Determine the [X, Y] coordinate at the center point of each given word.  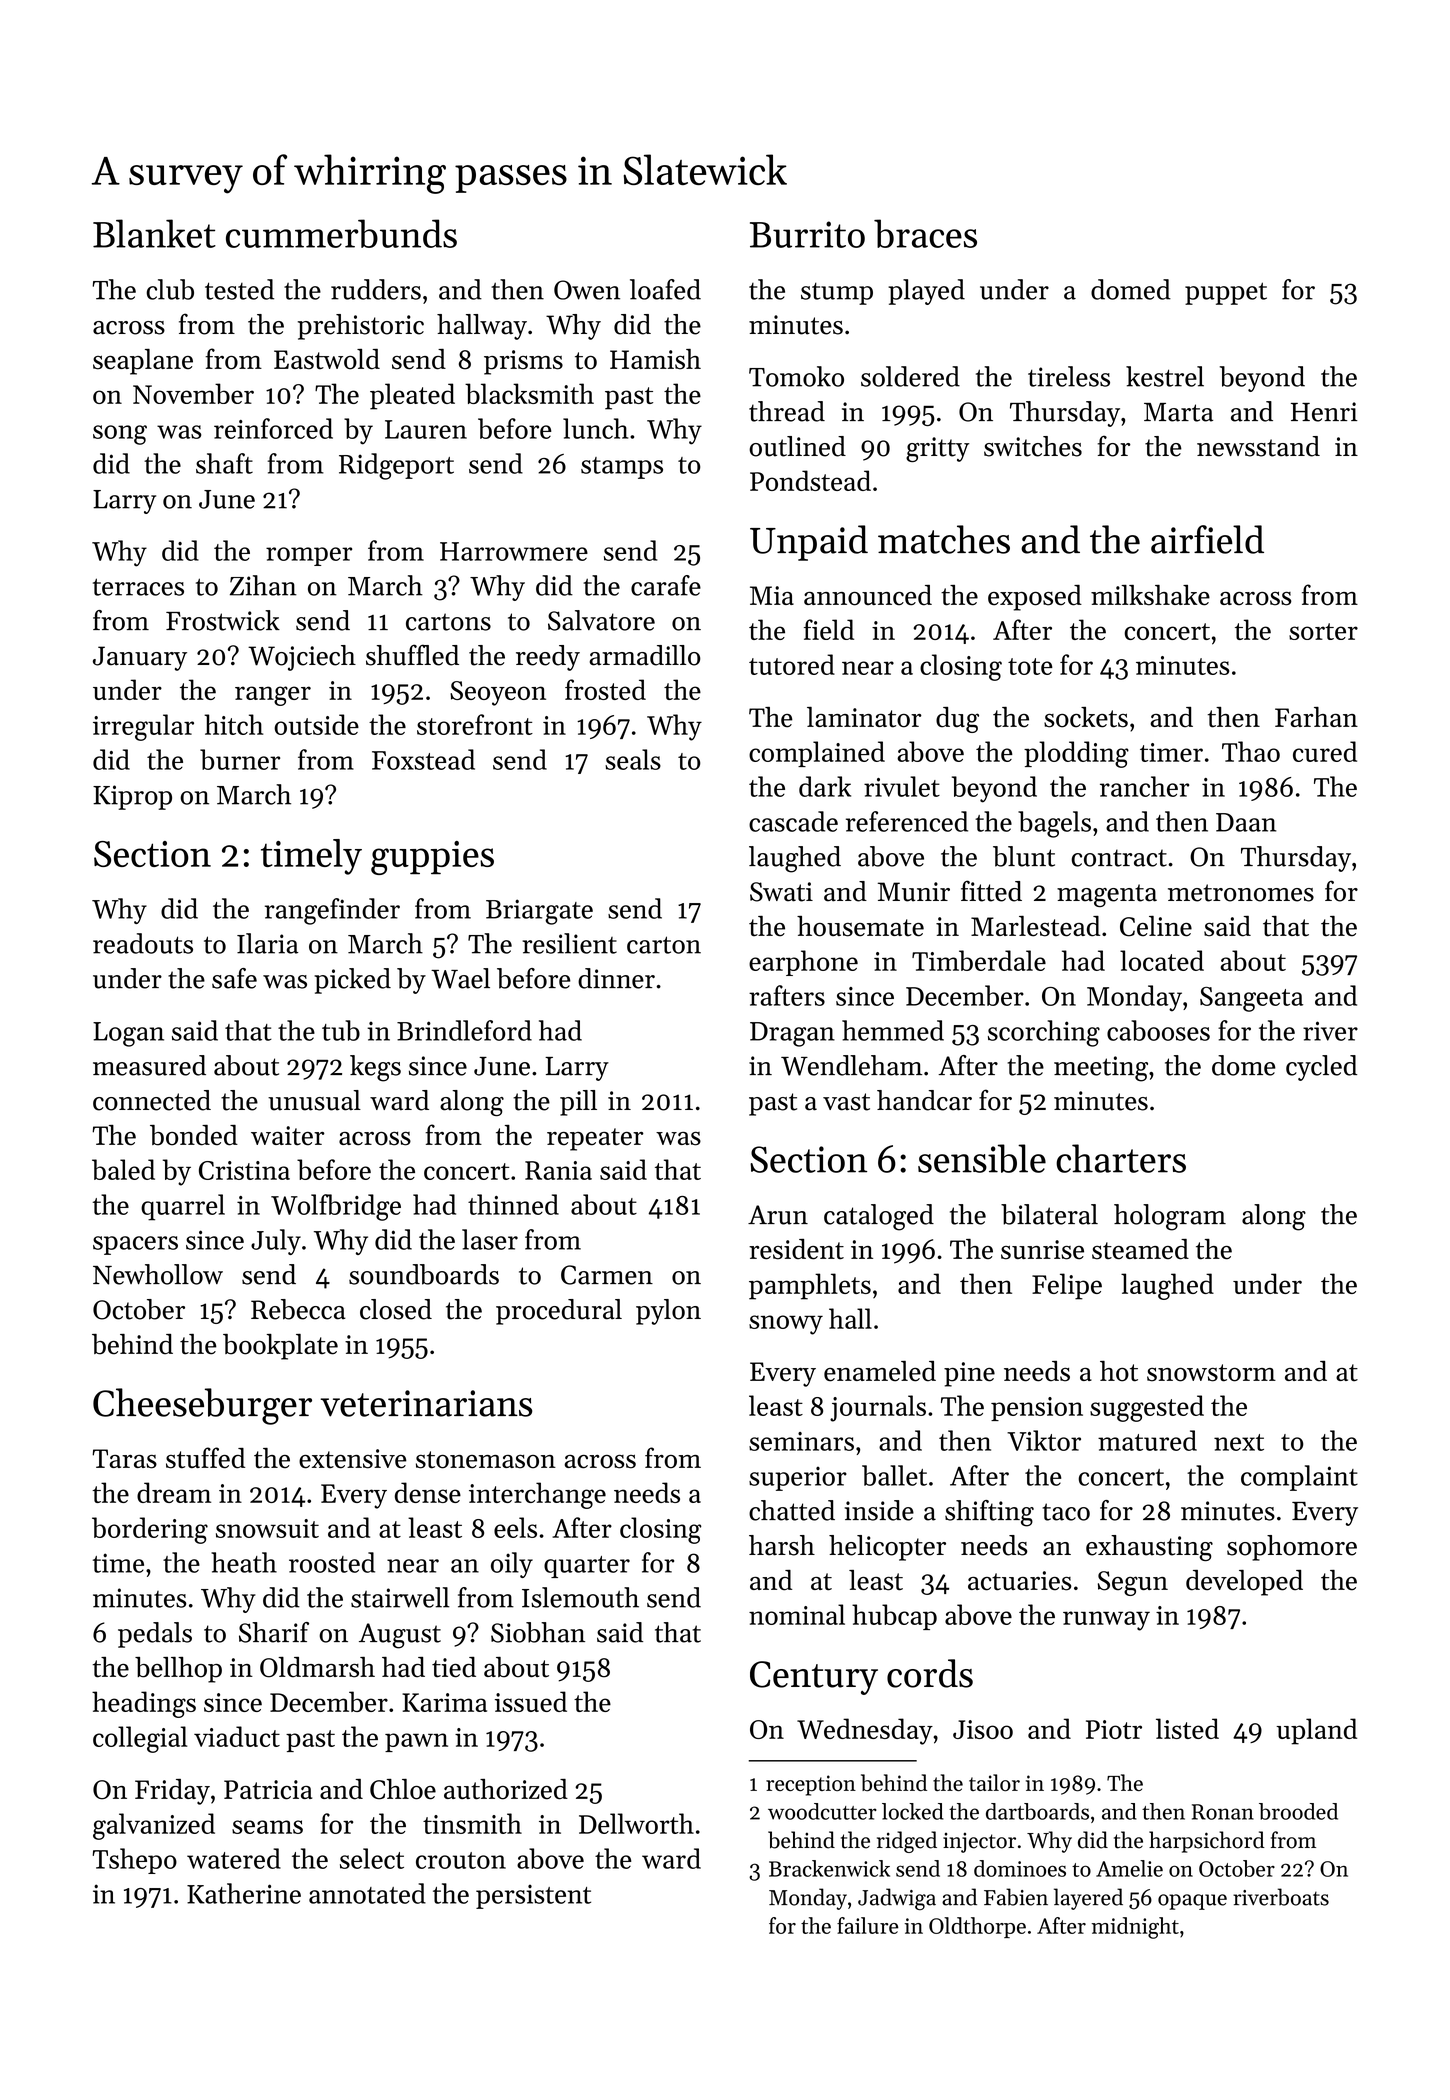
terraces [138, 587]
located [1162, 960]
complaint [1299, 1478]
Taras [124, 1459]
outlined [797, 446]
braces [925, 233]
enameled [880, 1371]
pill [578, 1103]
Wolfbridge [336, 1207]
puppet [1226, 293]
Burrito [807, 234]
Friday [172, 1792]
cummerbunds [341, 233]
